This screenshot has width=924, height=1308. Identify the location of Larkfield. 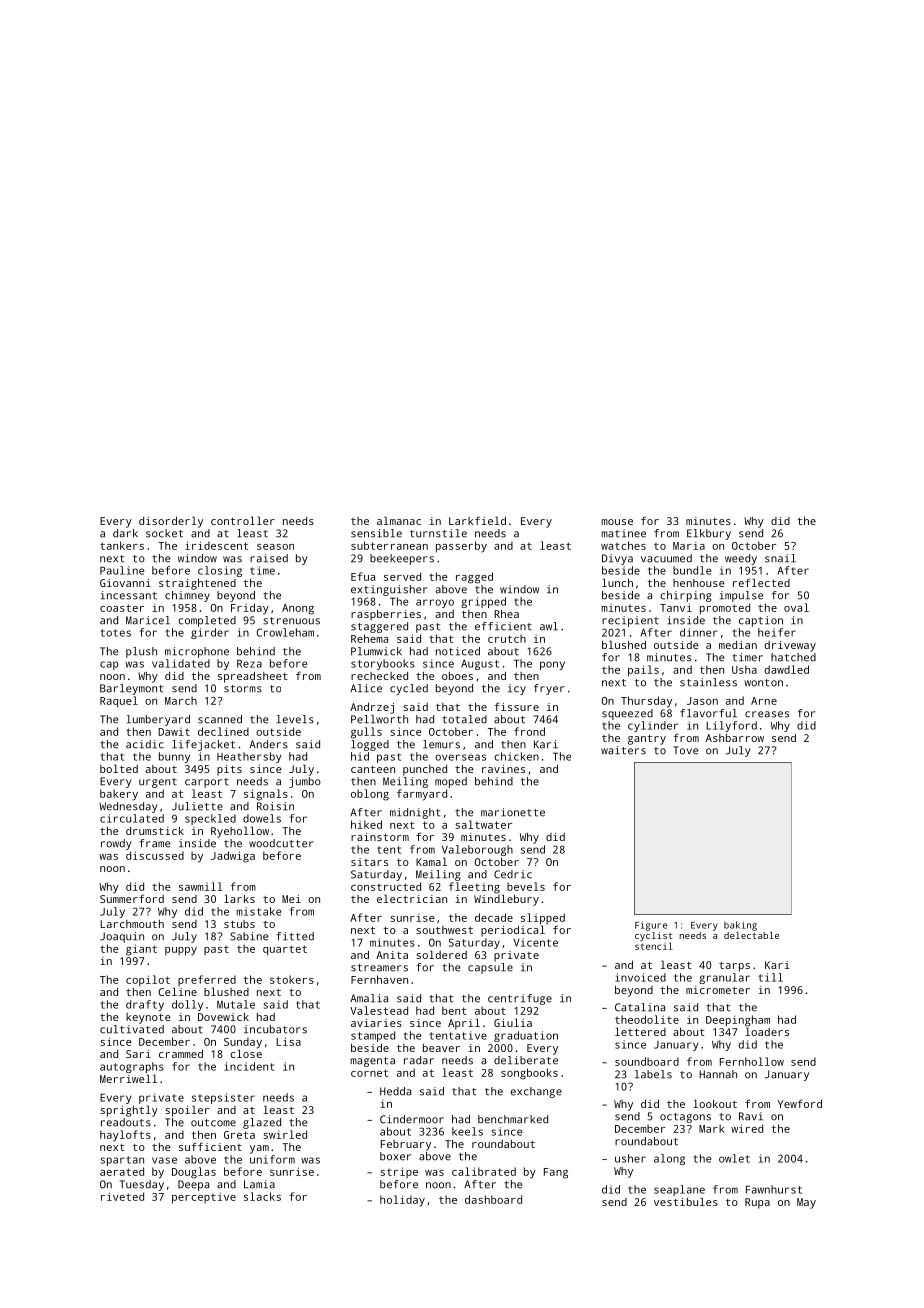
(477, 520).
